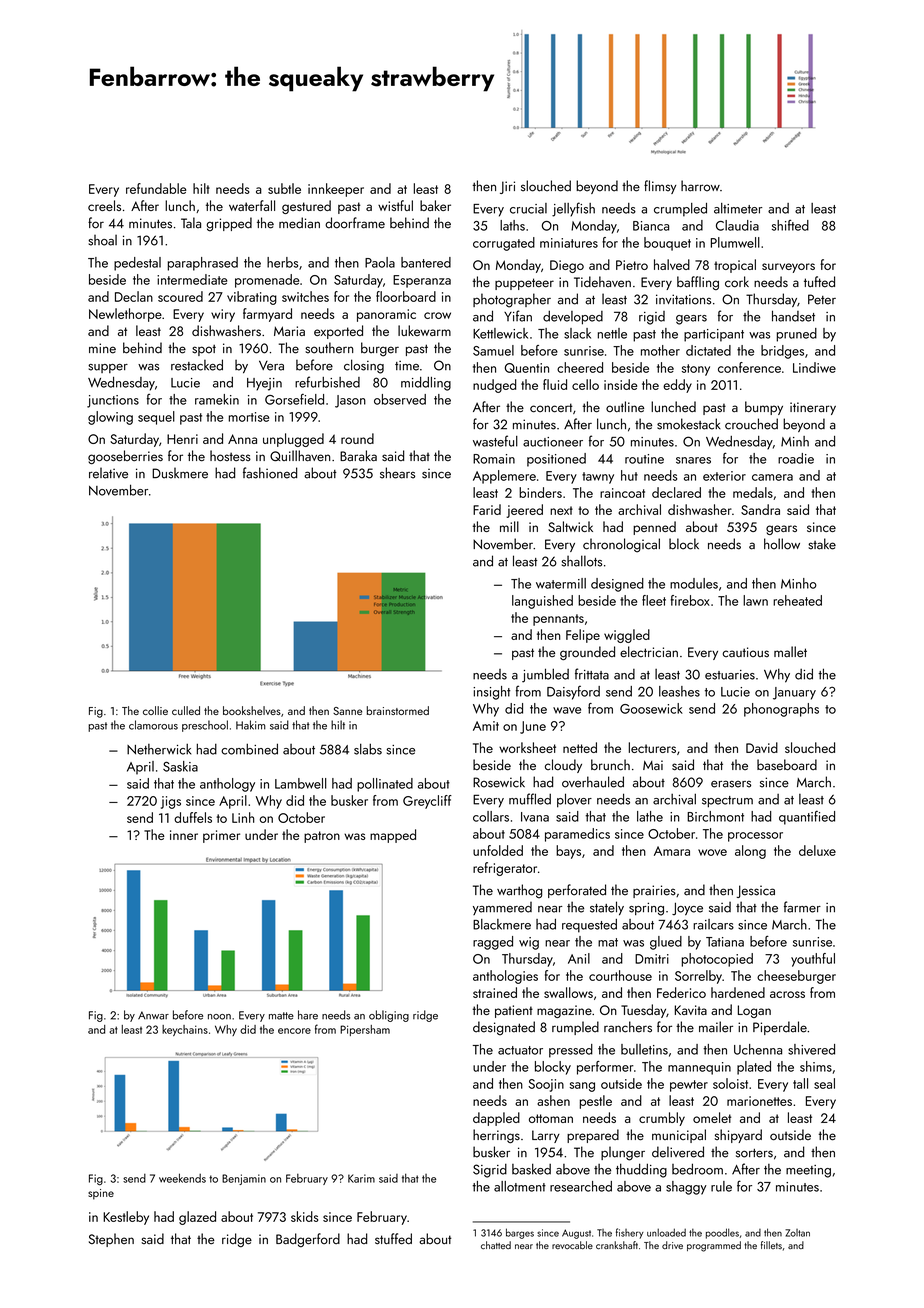 Image resolution: width=924 pixels, height=1308 pixels. What do you see at coordinates (700, 186) in the screenshot?
I see `harrow` at bounding box center [700, 186].
